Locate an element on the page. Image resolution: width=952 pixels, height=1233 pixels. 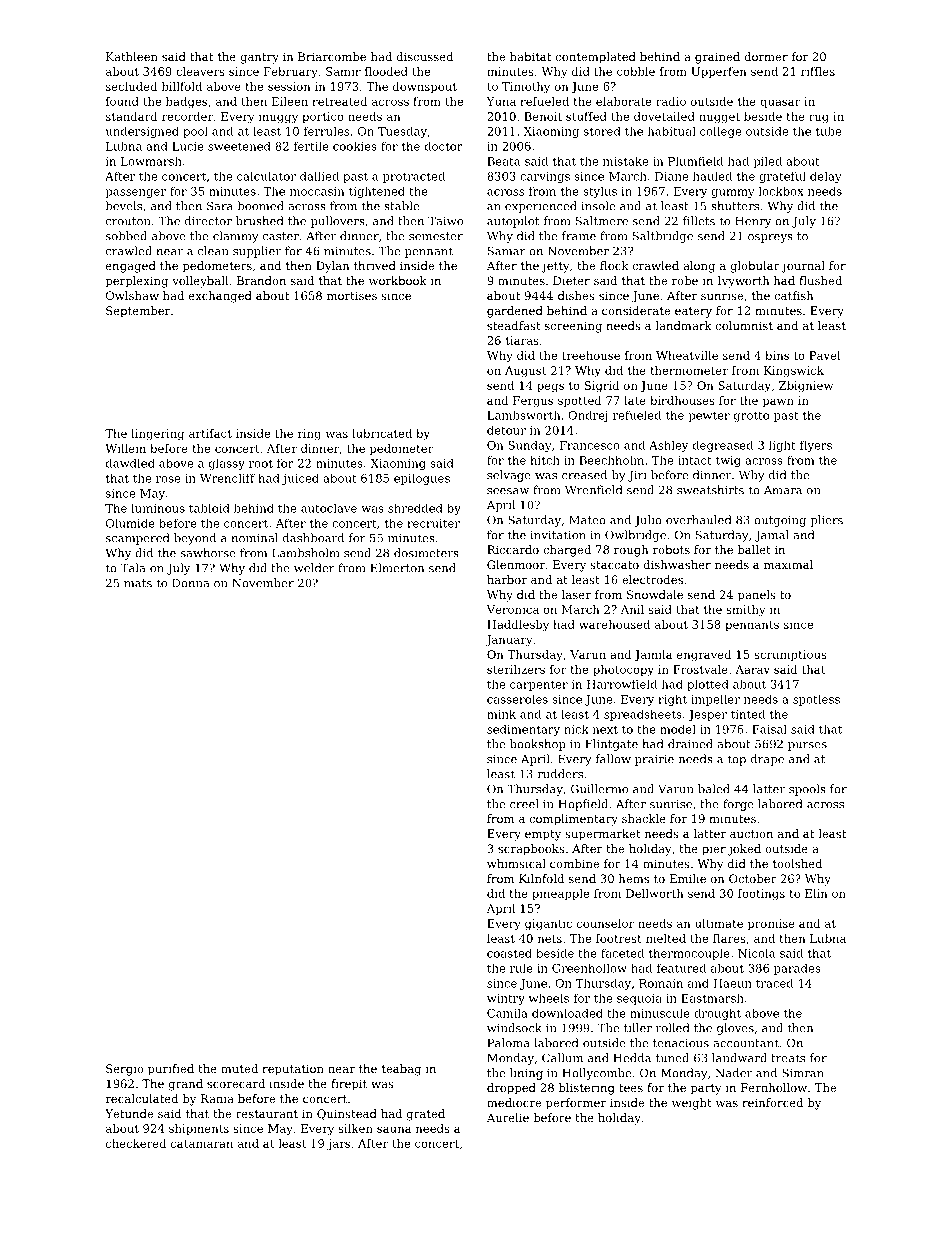
mats is located at coordinates (138, 583).
